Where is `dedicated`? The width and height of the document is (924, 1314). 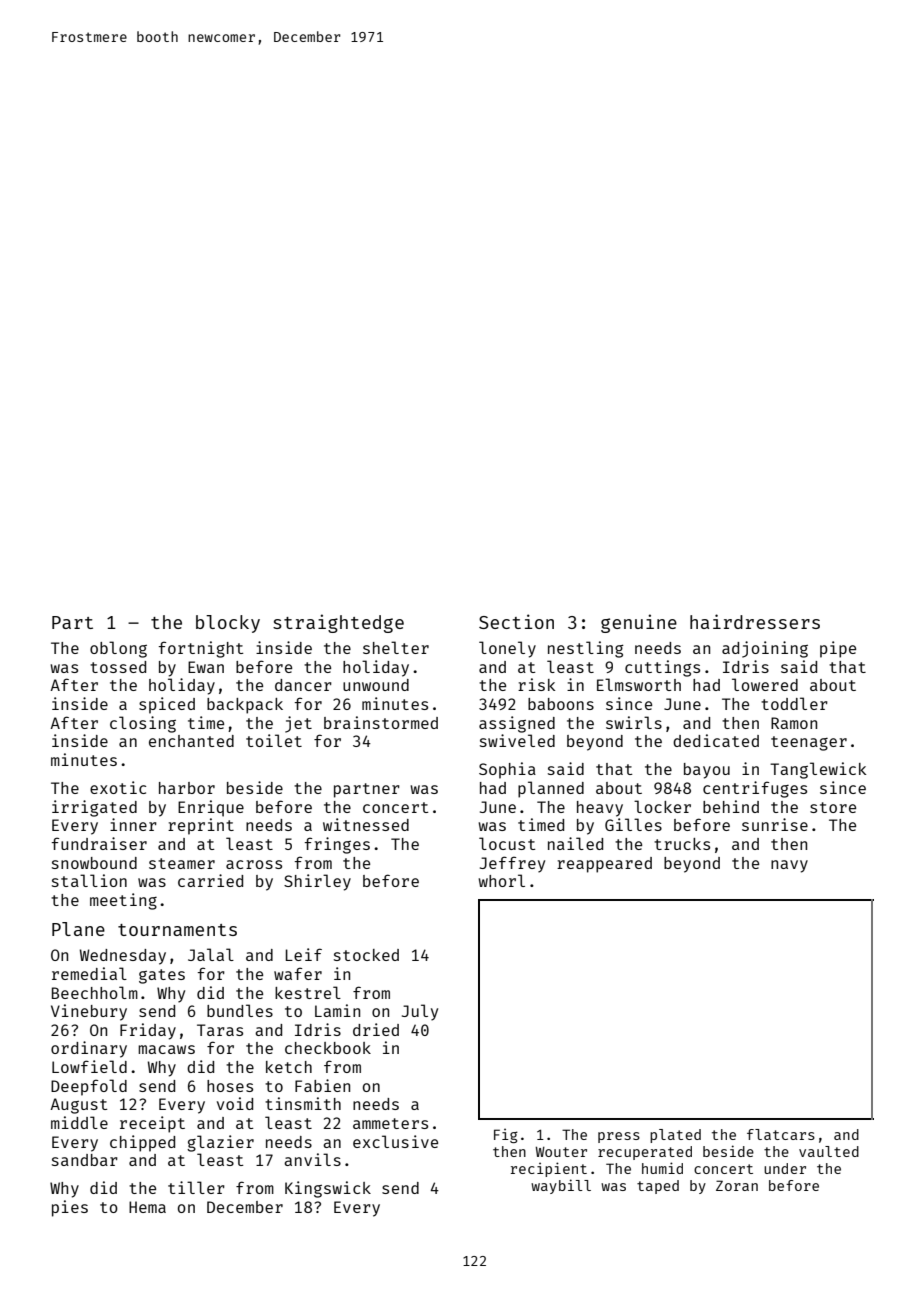
dedicated is located at coordinates (716, 740).
